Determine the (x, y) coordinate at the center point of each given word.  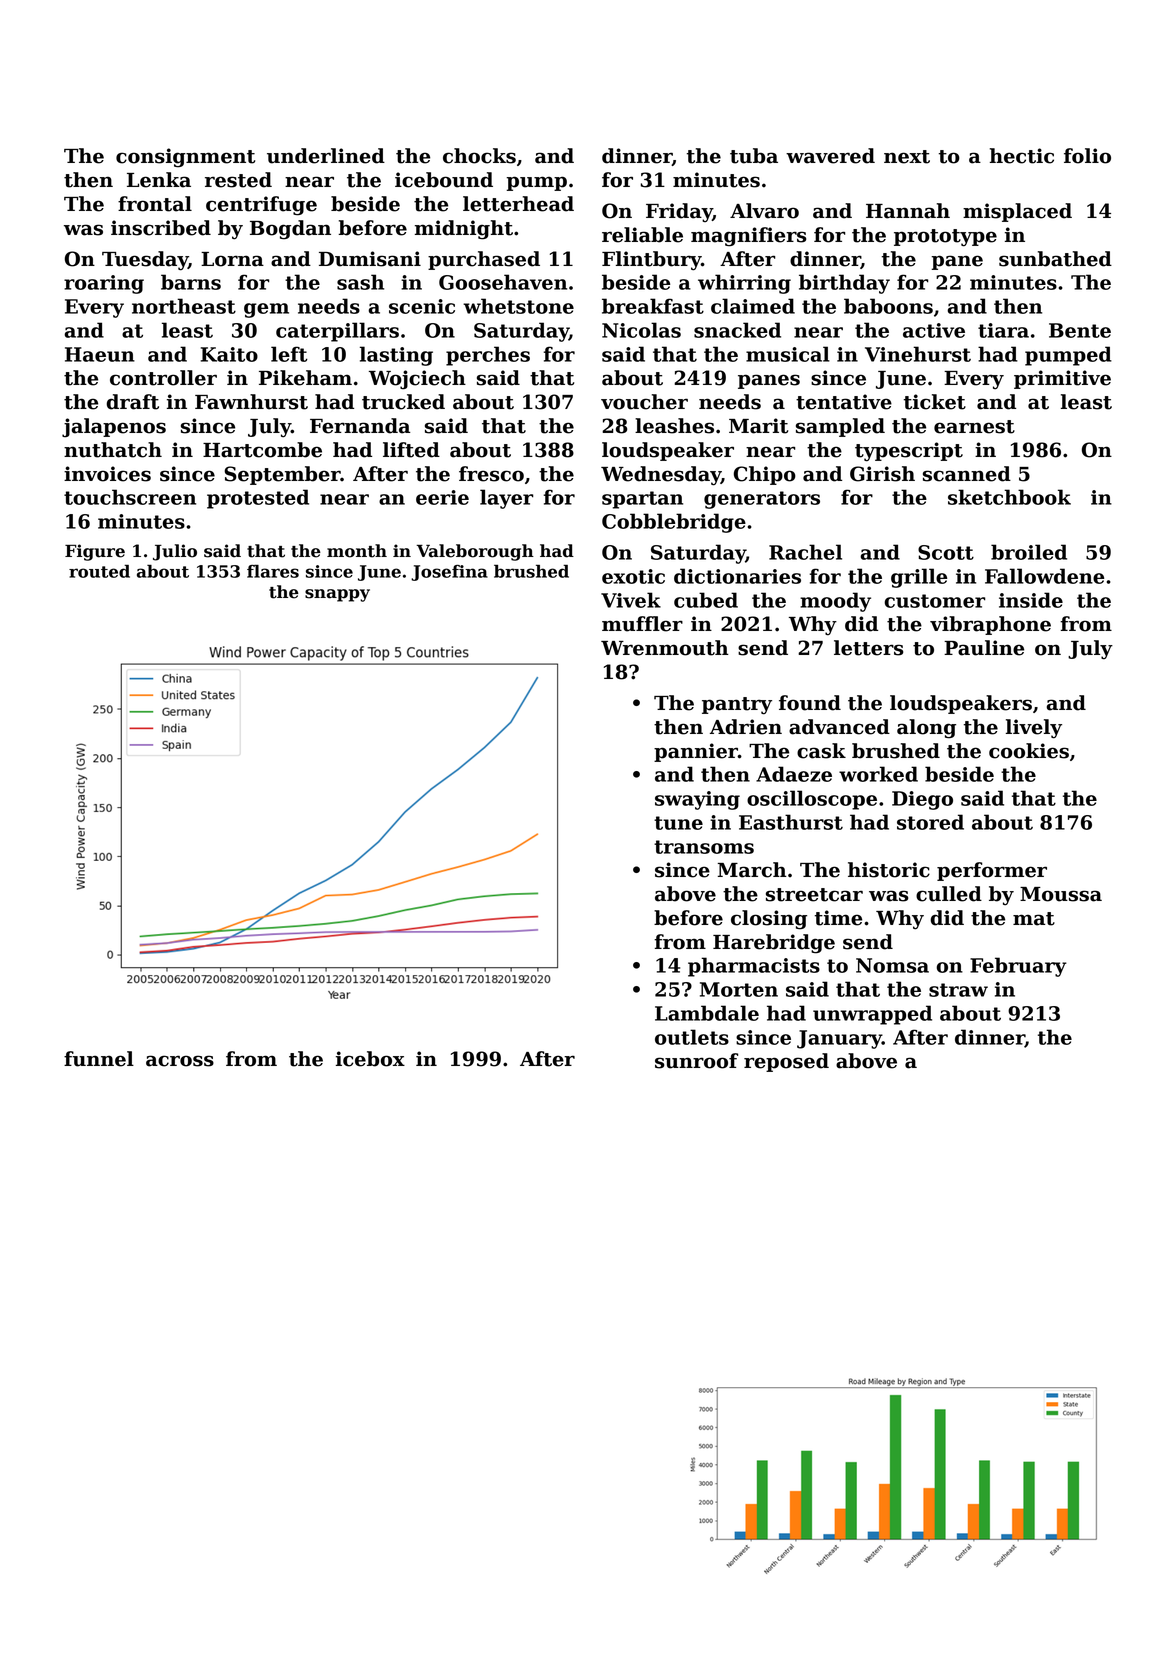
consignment (185, 158)
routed (99, 571)
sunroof (696, 1061)
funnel (99, 1059)
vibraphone (990, 625)
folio (1087, 156)
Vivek (631, 600)
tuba (754, 156)
